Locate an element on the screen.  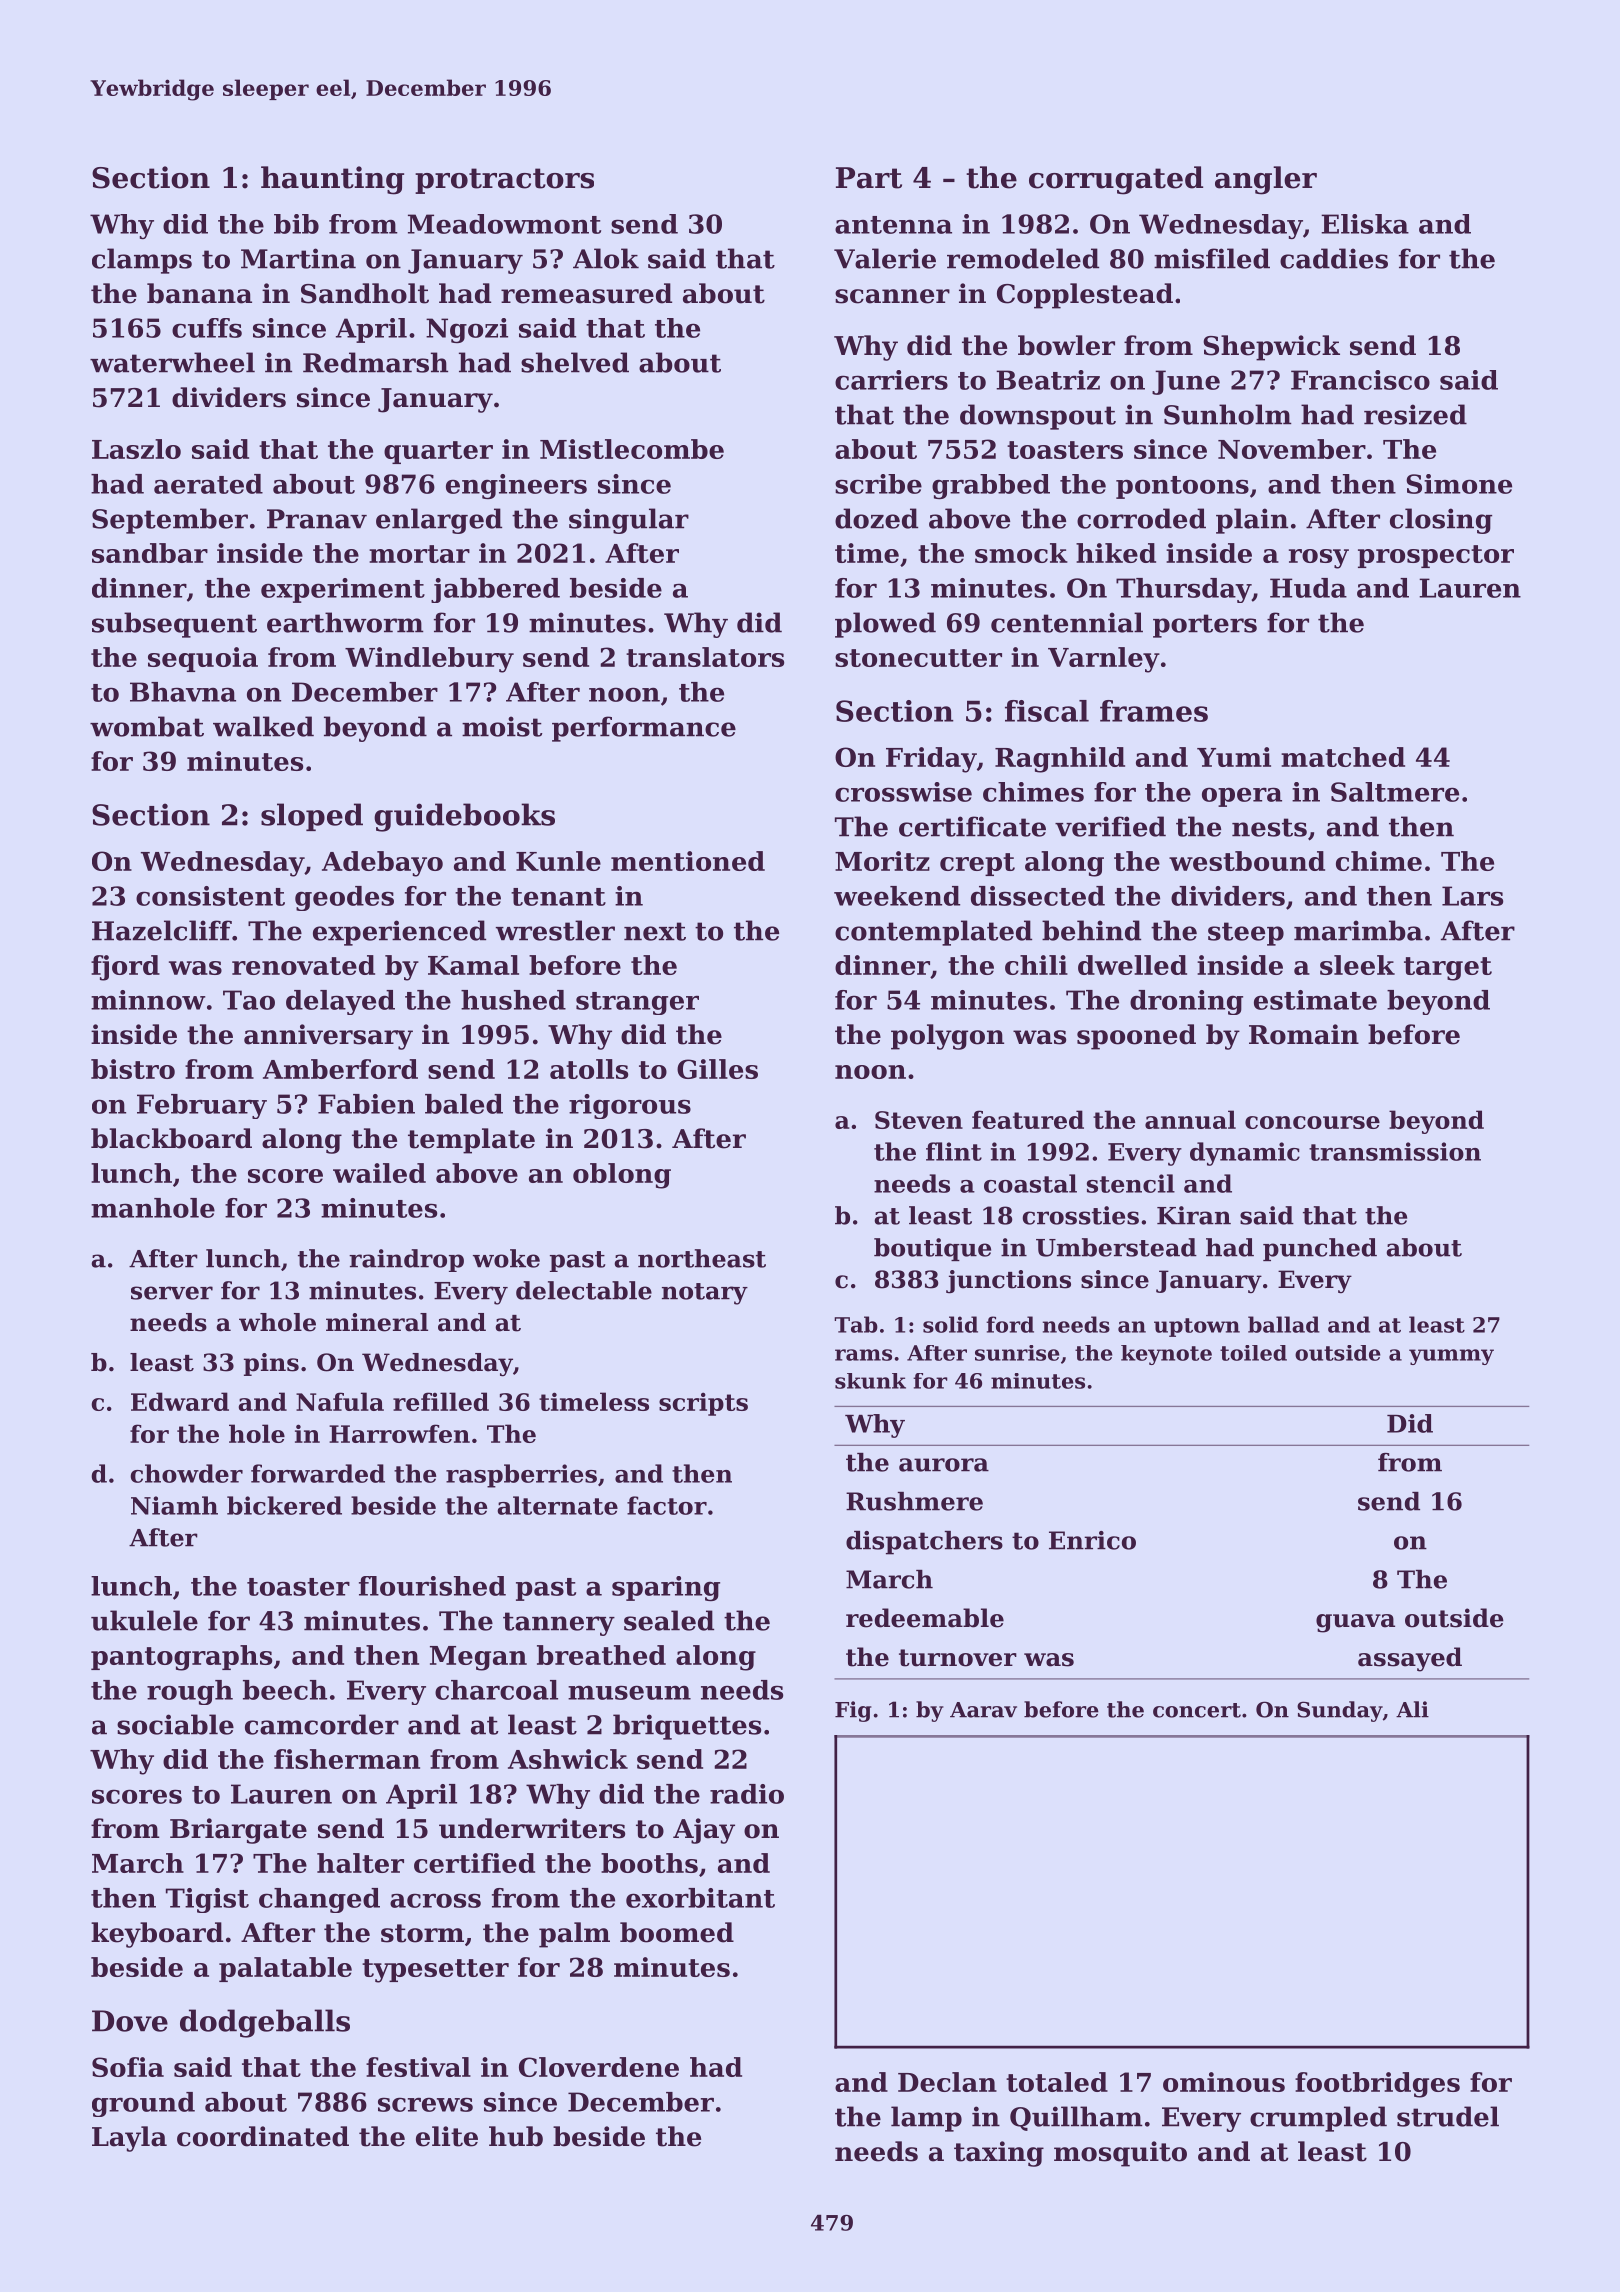
palatable is located at coordinates (285, 1969).
